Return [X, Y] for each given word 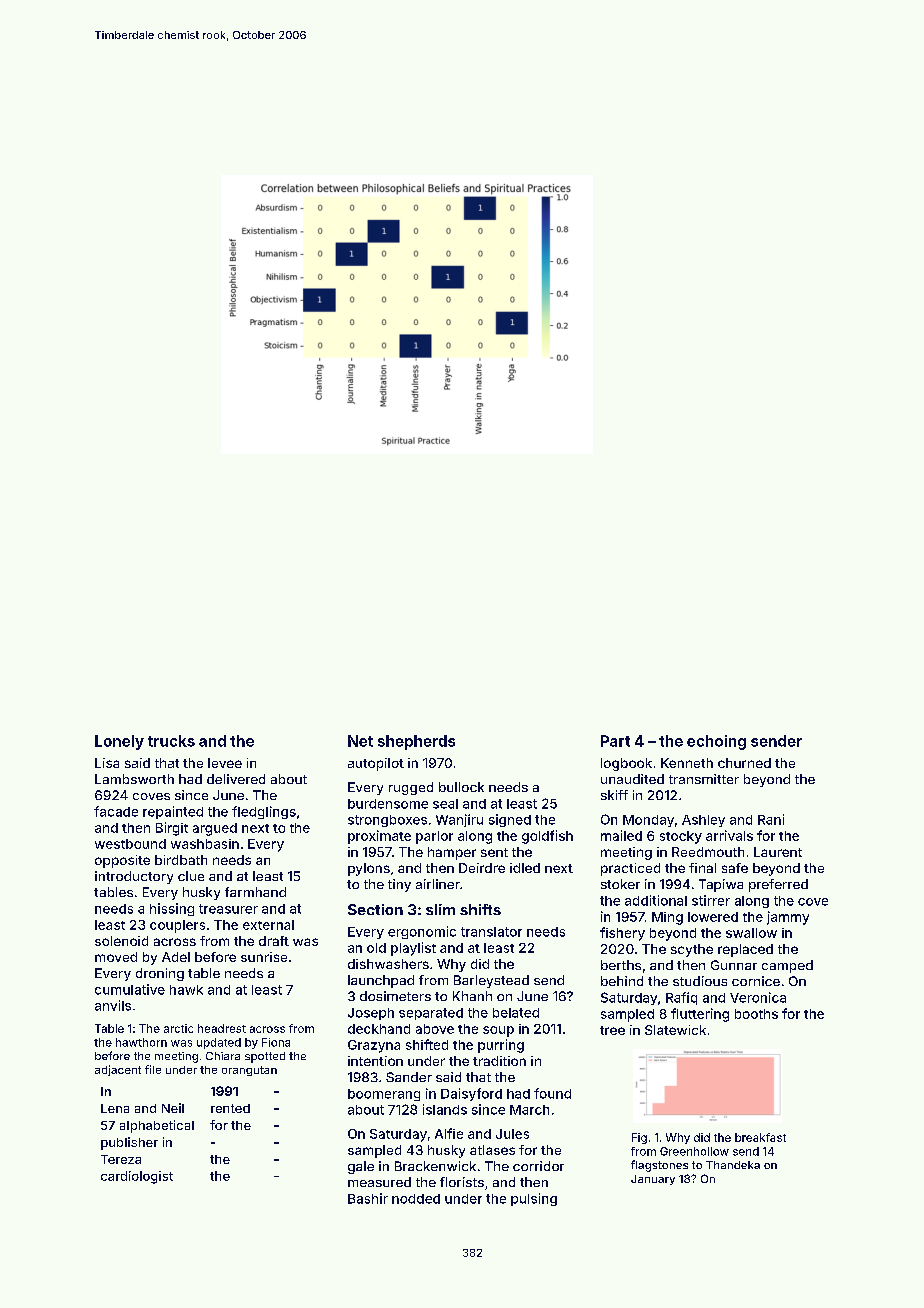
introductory [134, 877]
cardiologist [137, 1177]
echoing [716, 742]
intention [375, 1061]
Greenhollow [694, 1151]
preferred [778, 885]
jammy [788, 918]
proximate [379, 837]
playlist [413, 949]
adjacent [118, 1070]
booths [756, 1014]
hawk [186, 990]
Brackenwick [435, 1166]
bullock [461, 787]
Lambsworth [134, 779]
